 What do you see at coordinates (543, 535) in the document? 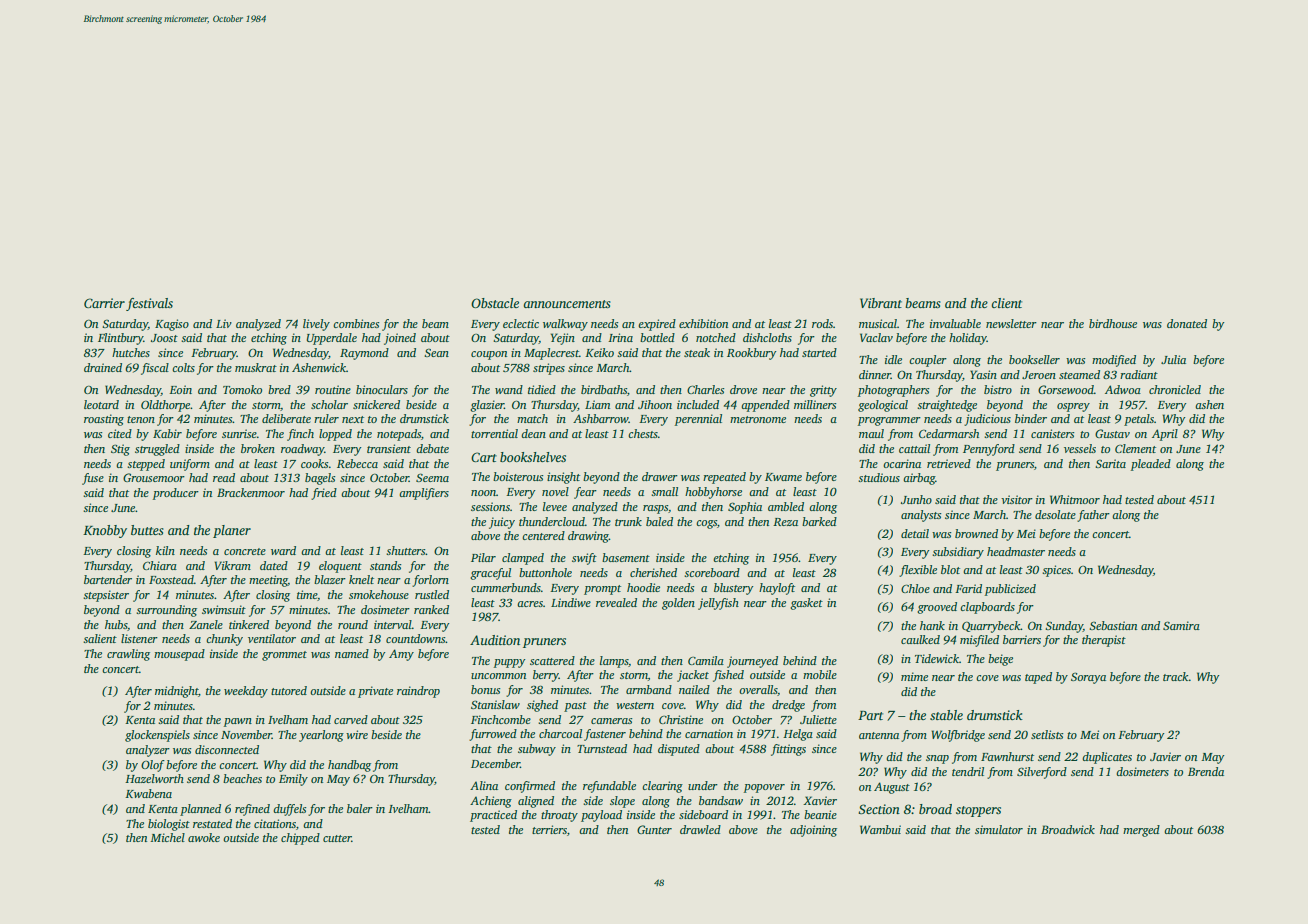
I see `centered` at bounding box center [543, 535].
